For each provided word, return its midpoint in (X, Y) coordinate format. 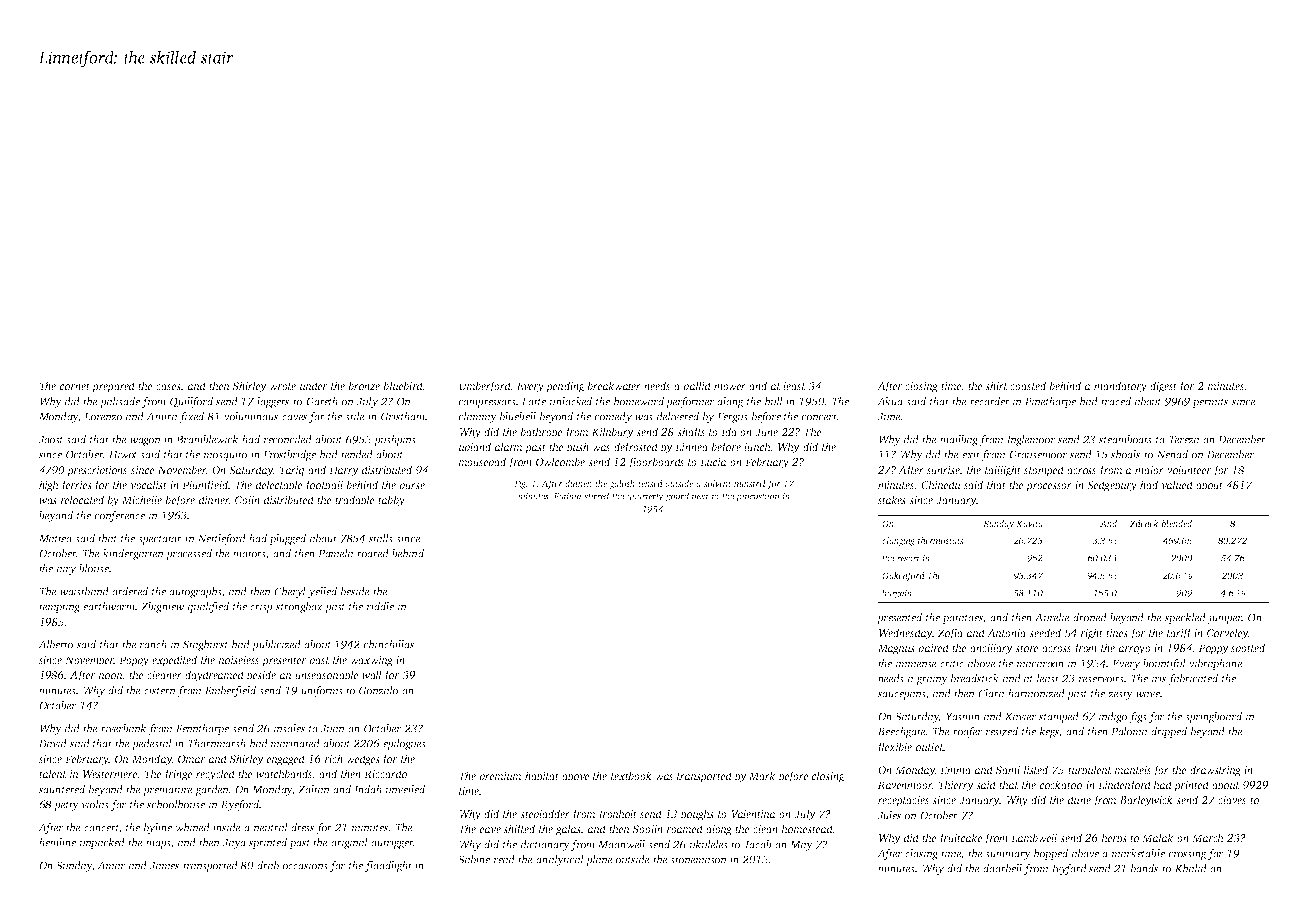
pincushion (758, 497)
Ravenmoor (905, 785)
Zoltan (314, 789)
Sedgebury (1112, 486)
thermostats (941, 540)
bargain (897, 594)
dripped (1169, 732)
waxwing (371, 661)
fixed (191, 417)
